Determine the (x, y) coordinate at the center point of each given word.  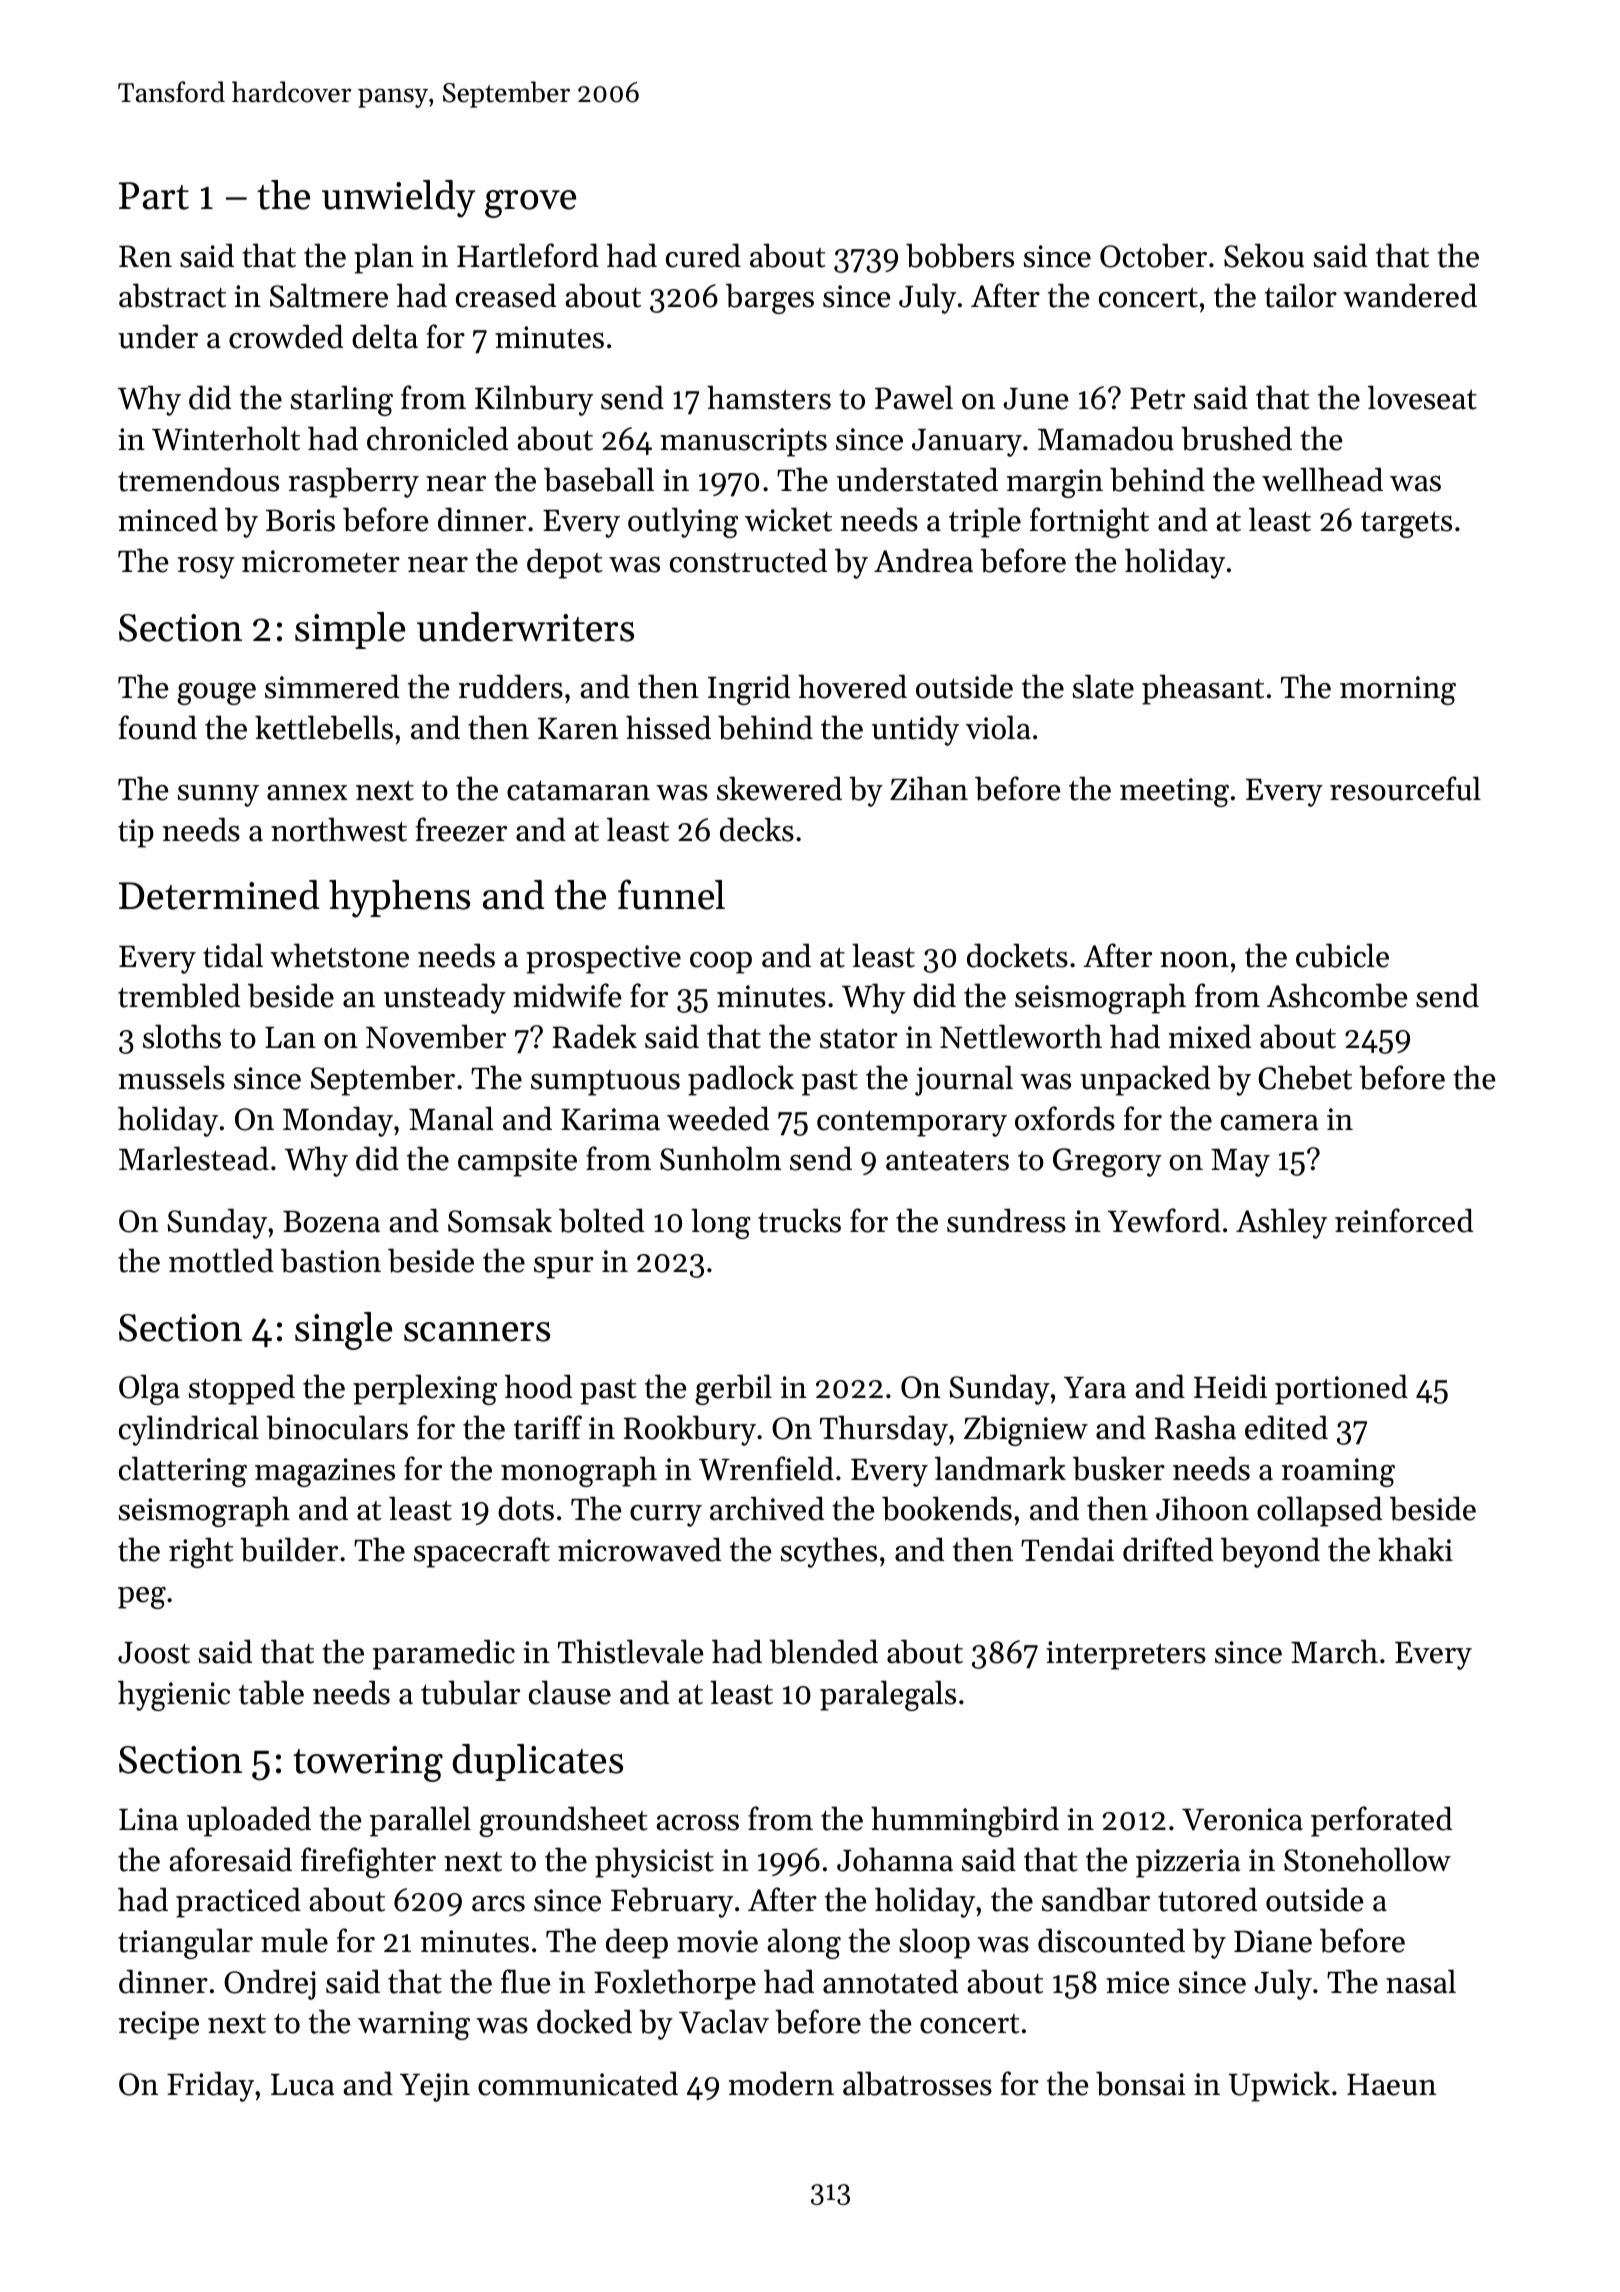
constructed (748, 560)
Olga (149, 1389)
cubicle (1342, 955)
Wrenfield (766, 1468)
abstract (172, 295)
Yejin (435, 2087)
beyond (1270, 1552)
